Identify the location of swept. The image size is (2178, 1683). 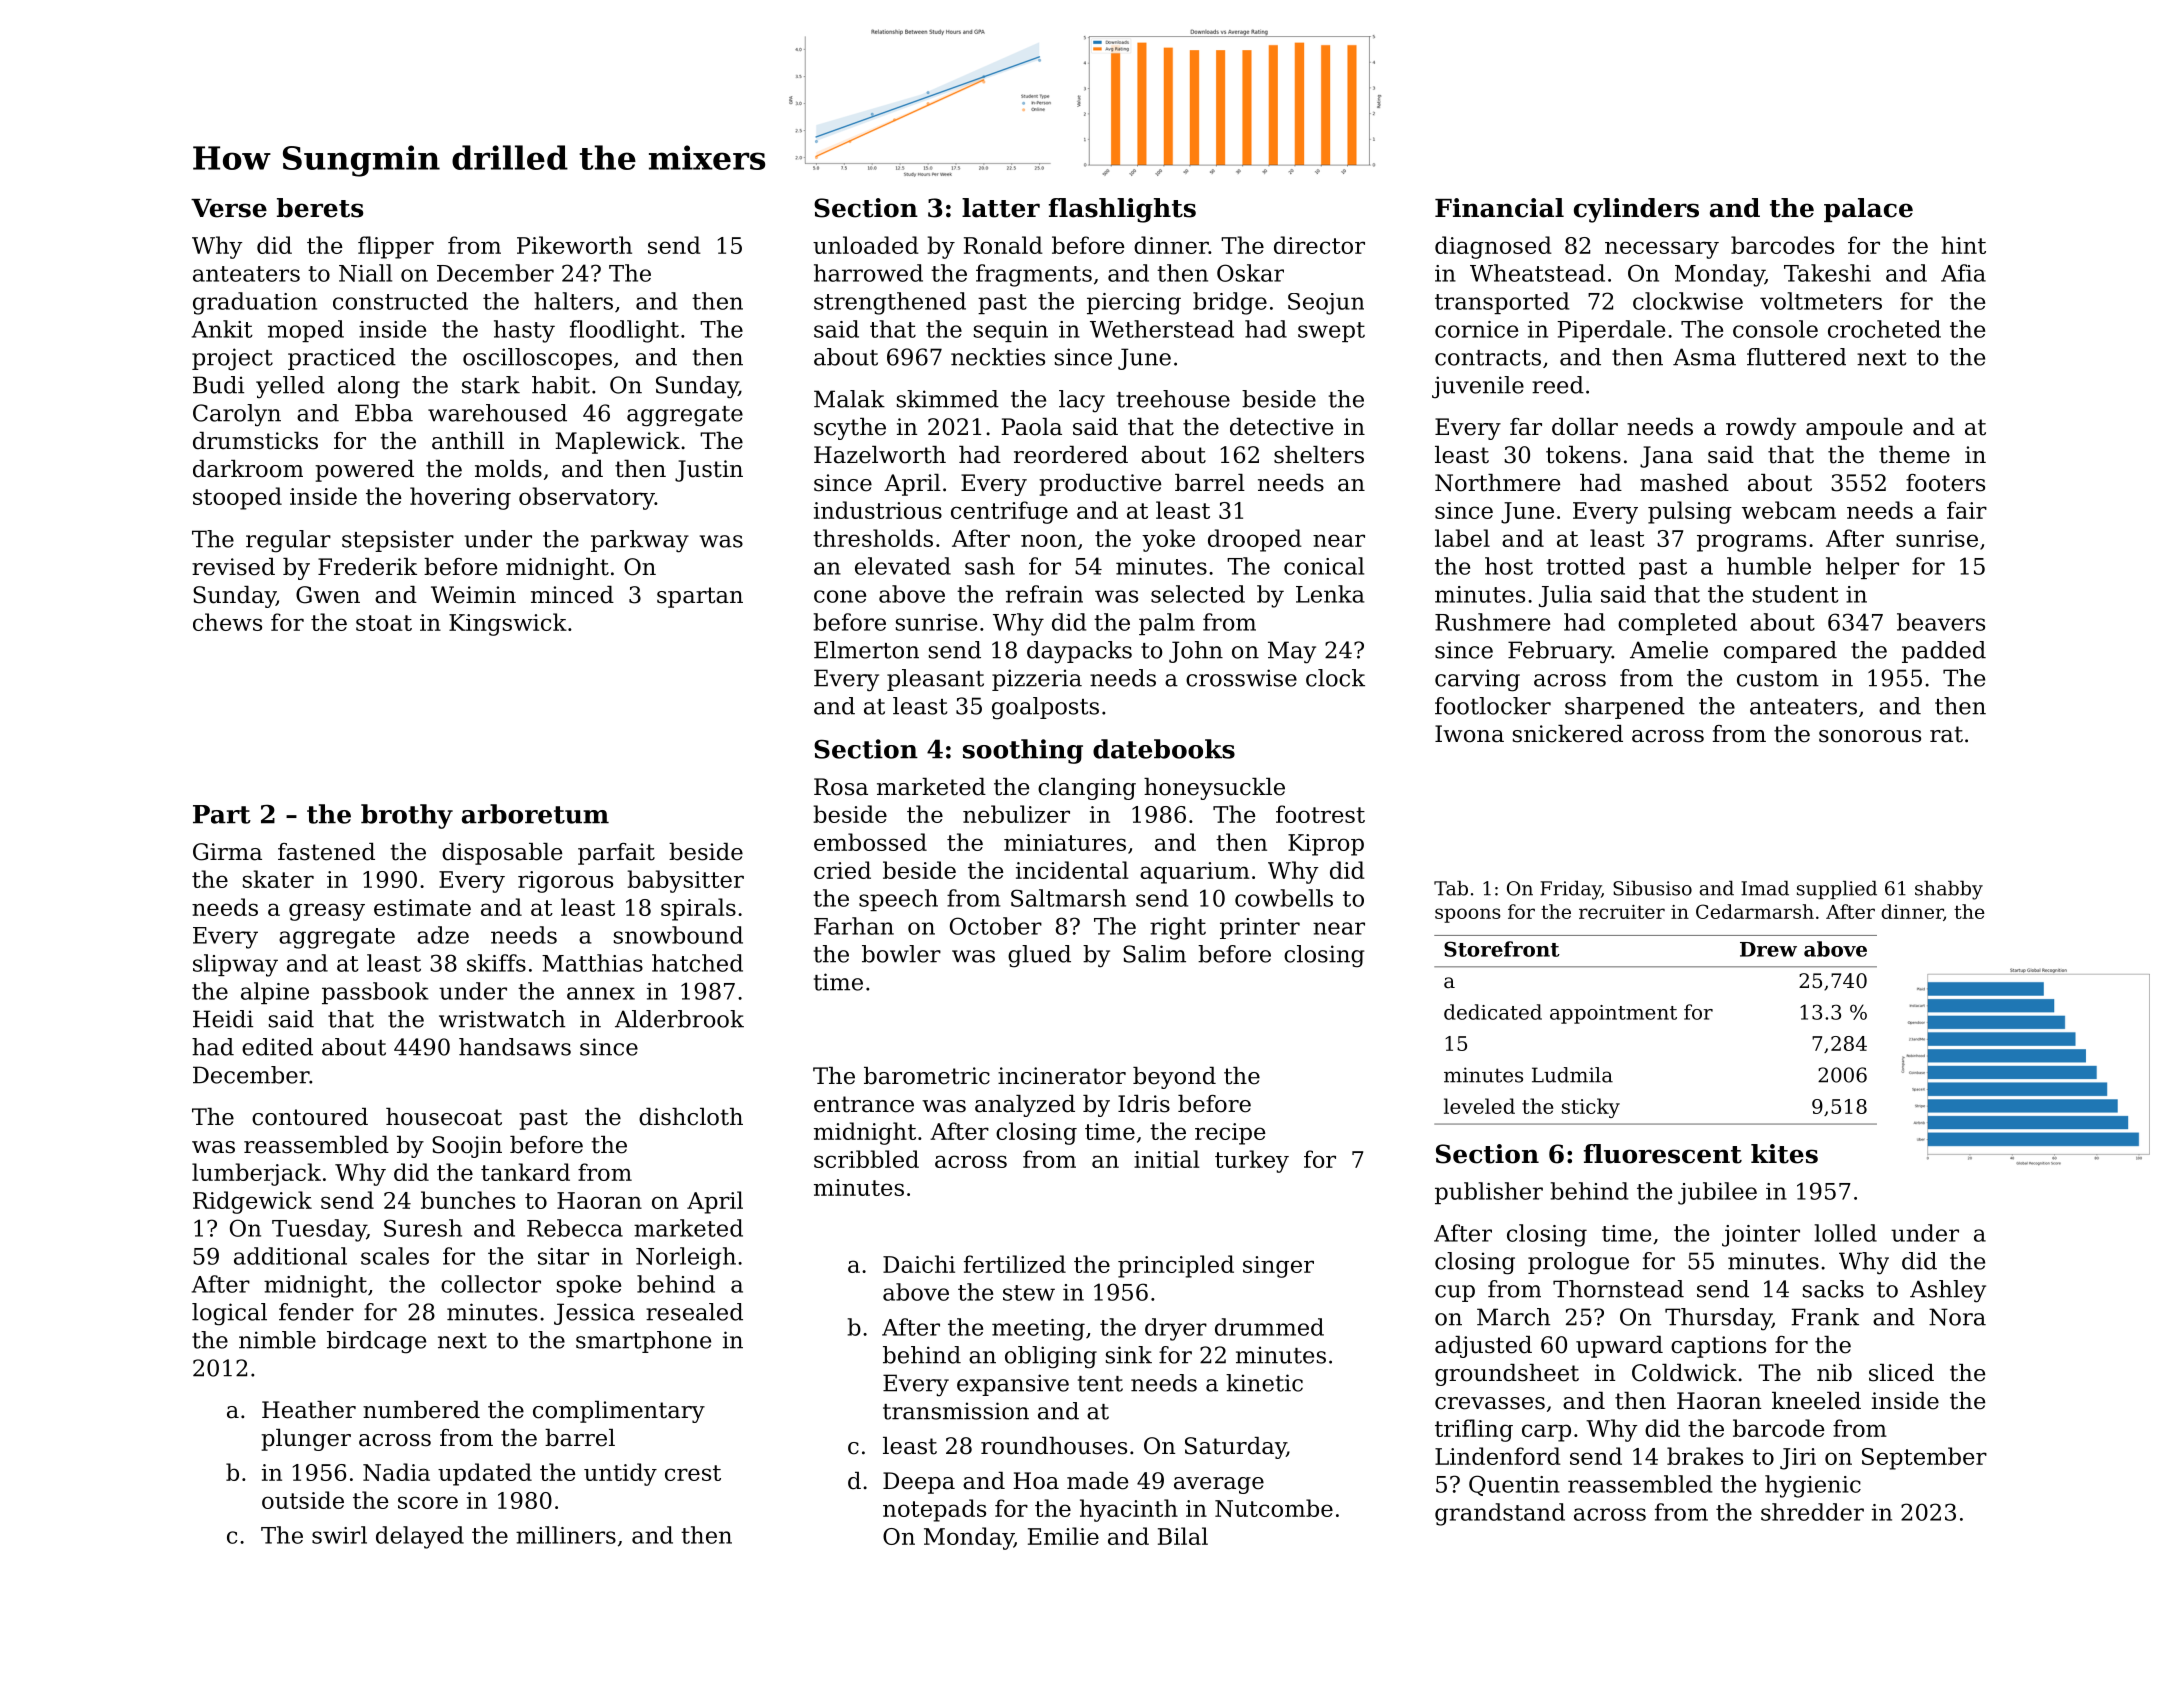
(1331, 332).
